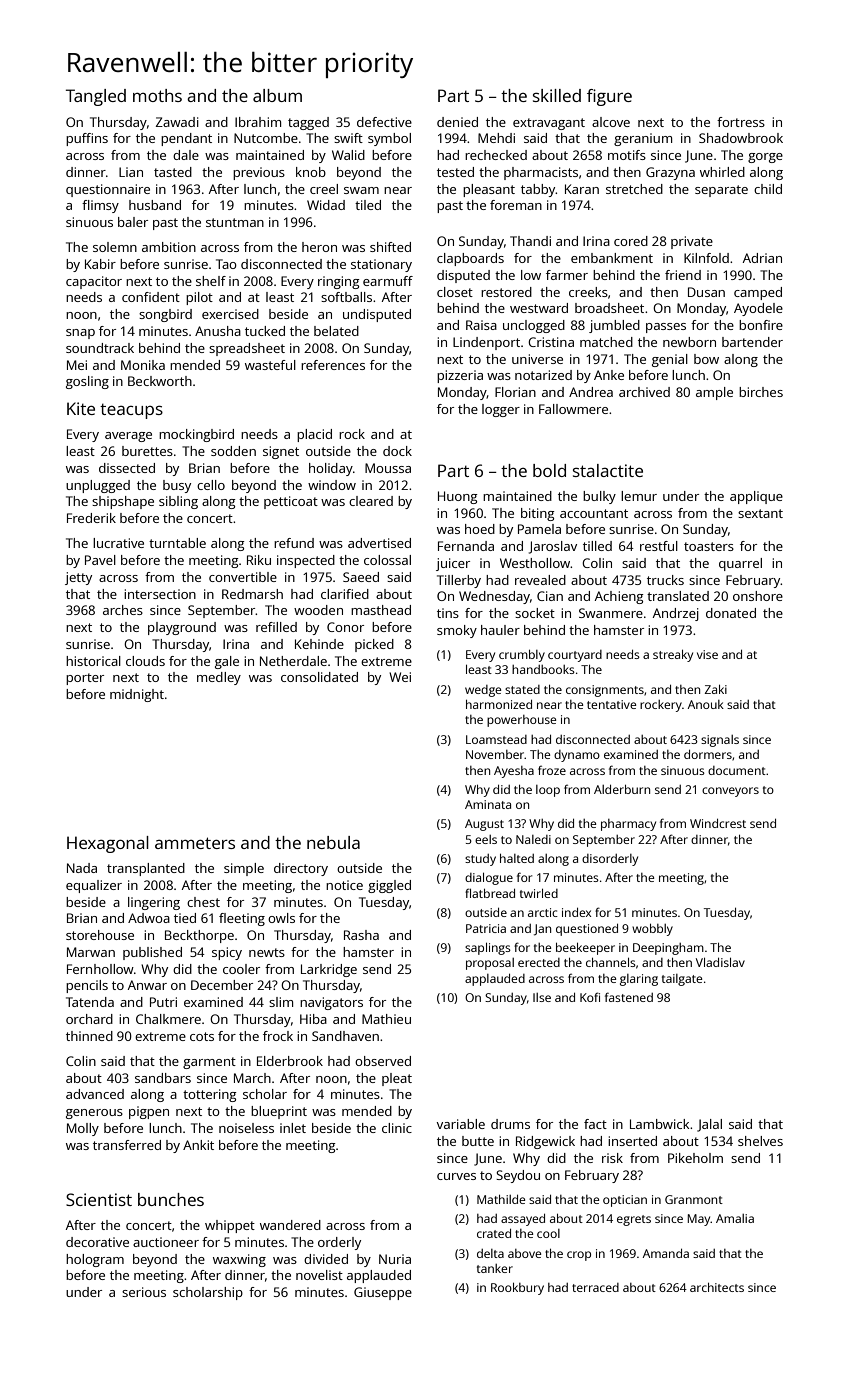  What do you see at coordinates (108, 844) in the image?
I see `Hexagonal` at bounding box center [108, 844].
